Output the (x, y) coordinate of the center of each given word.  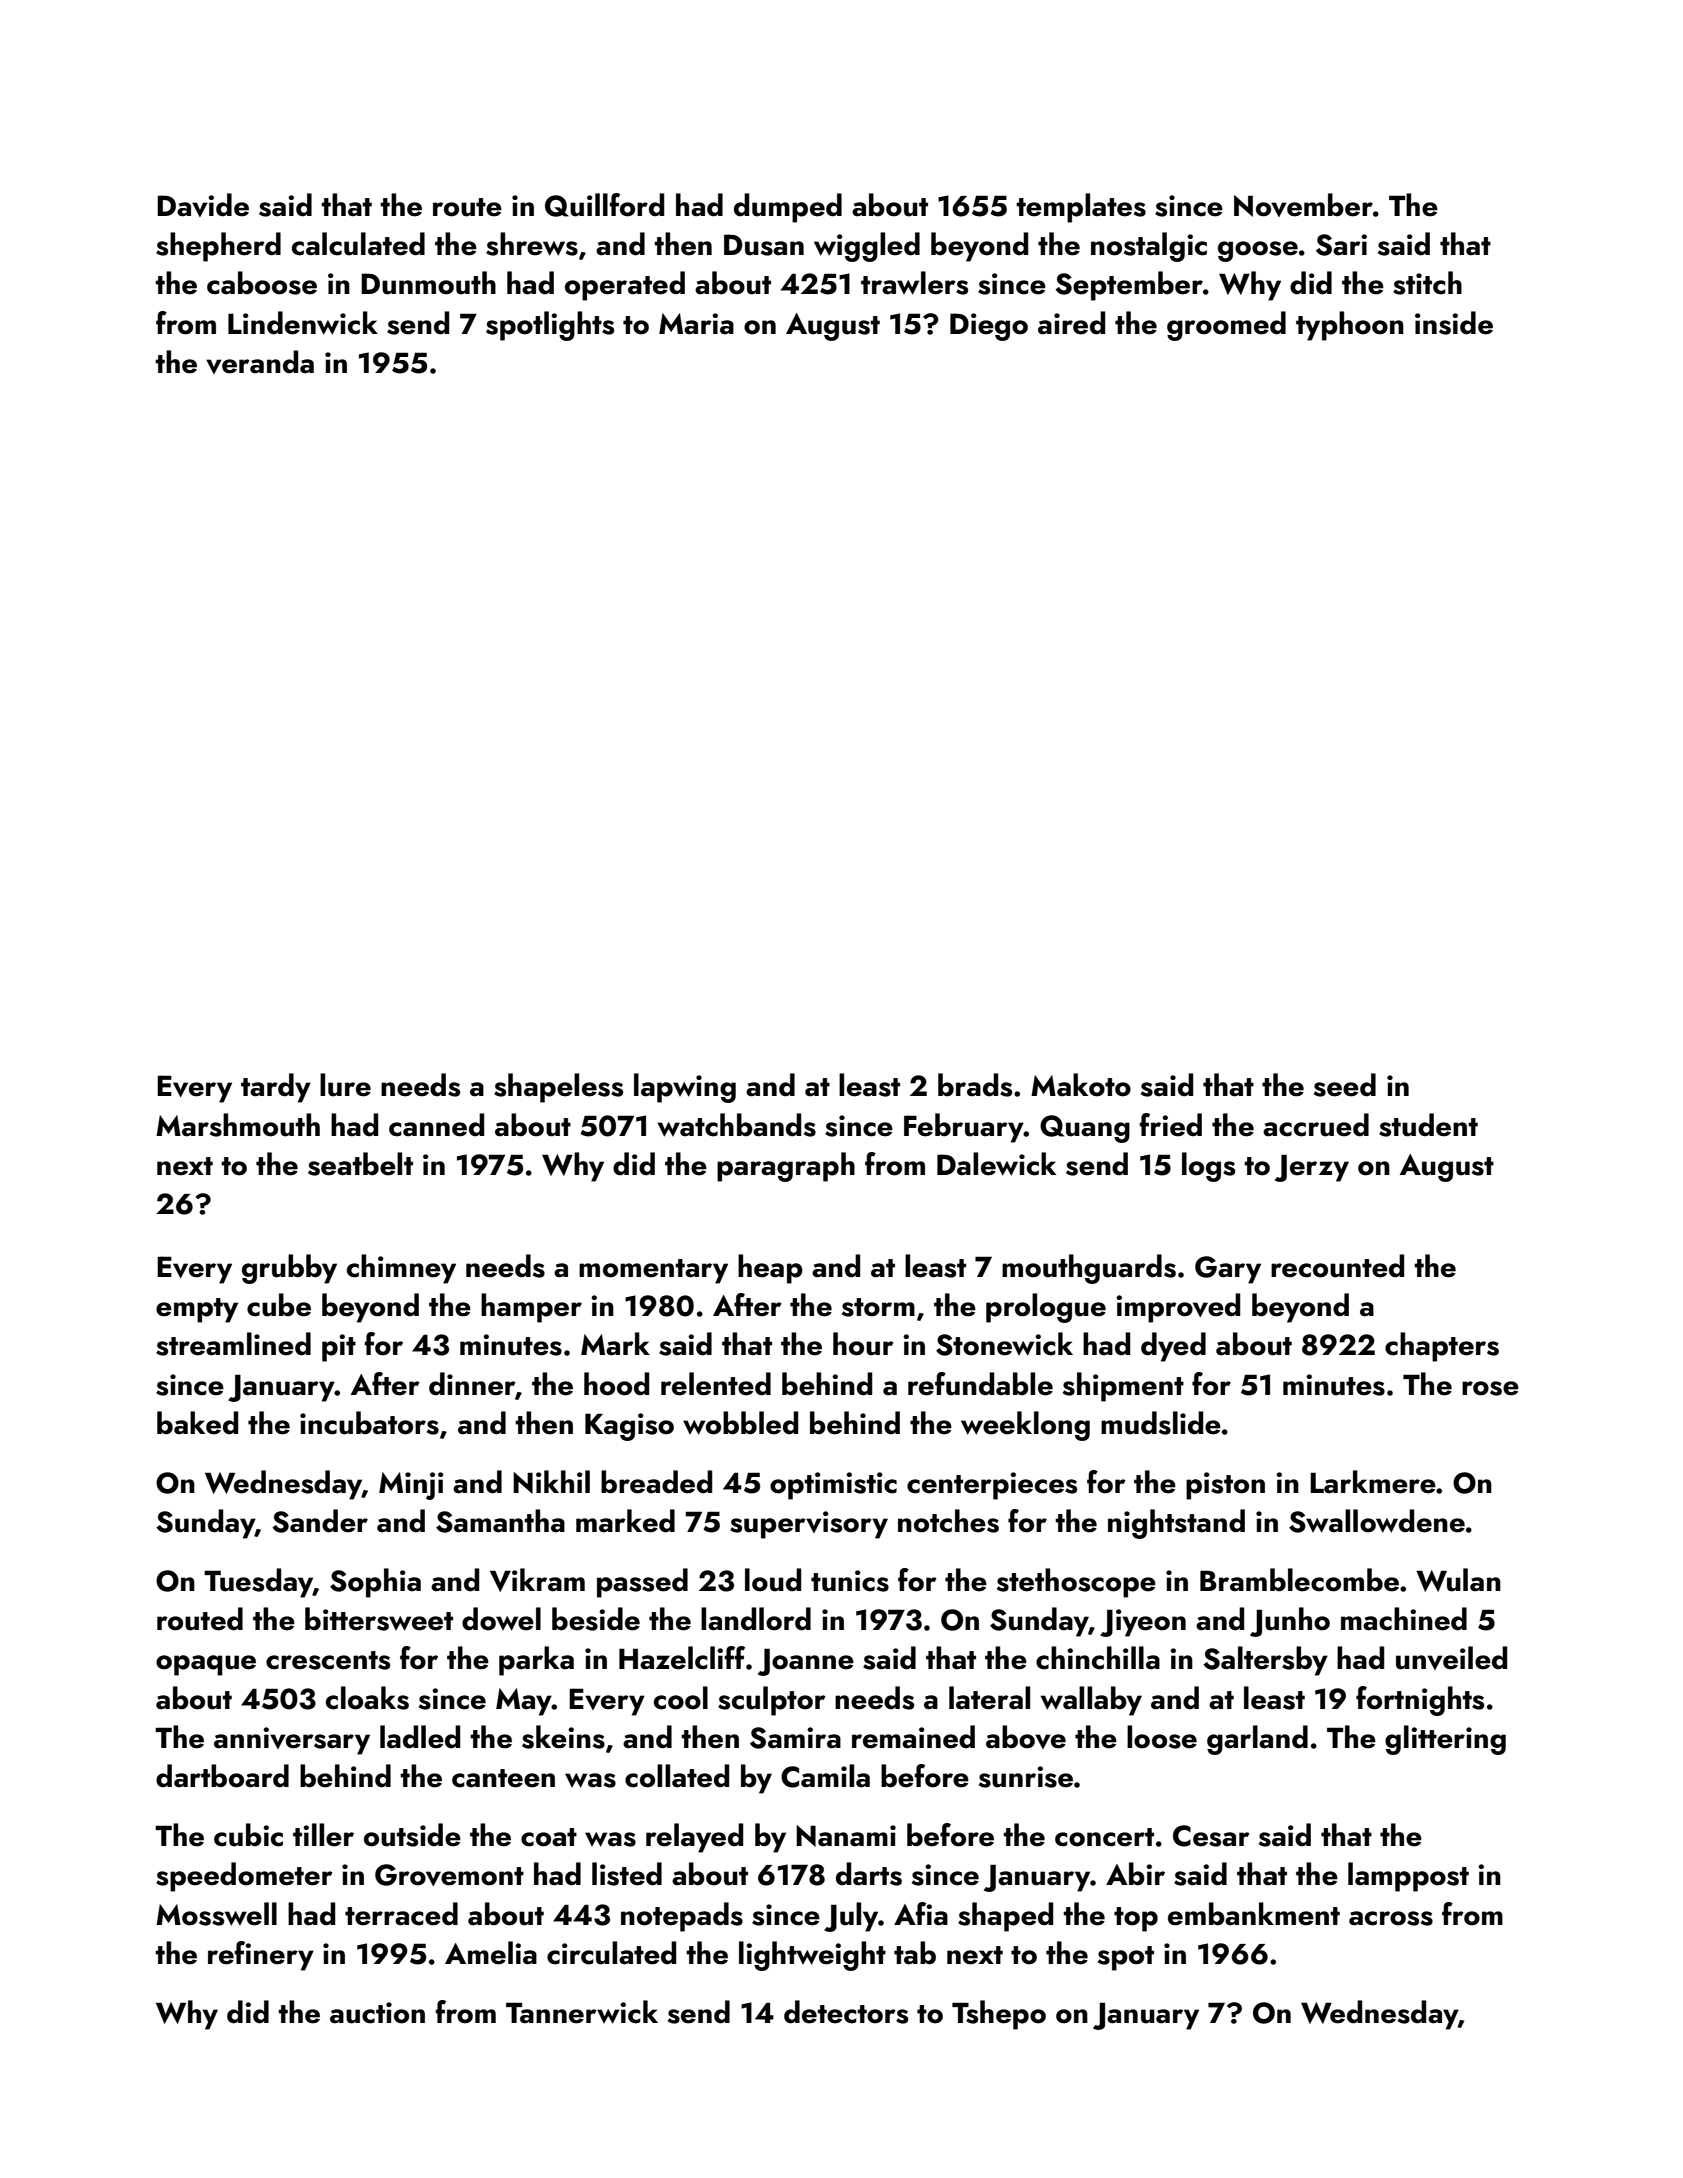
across (1391, 1918)
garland (1257, 1740)
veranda (260, 362)
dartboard (222, 1776)
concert (1104, 1837)
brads (975, 1085)
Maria (696, 324)
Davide (203, 205)
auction (377, 2013)
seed (1345, 1085)
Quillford (604, 205)
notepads (682, 1917)
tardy (276, 1088)
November (1303, 205)
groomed (1226, 326)
